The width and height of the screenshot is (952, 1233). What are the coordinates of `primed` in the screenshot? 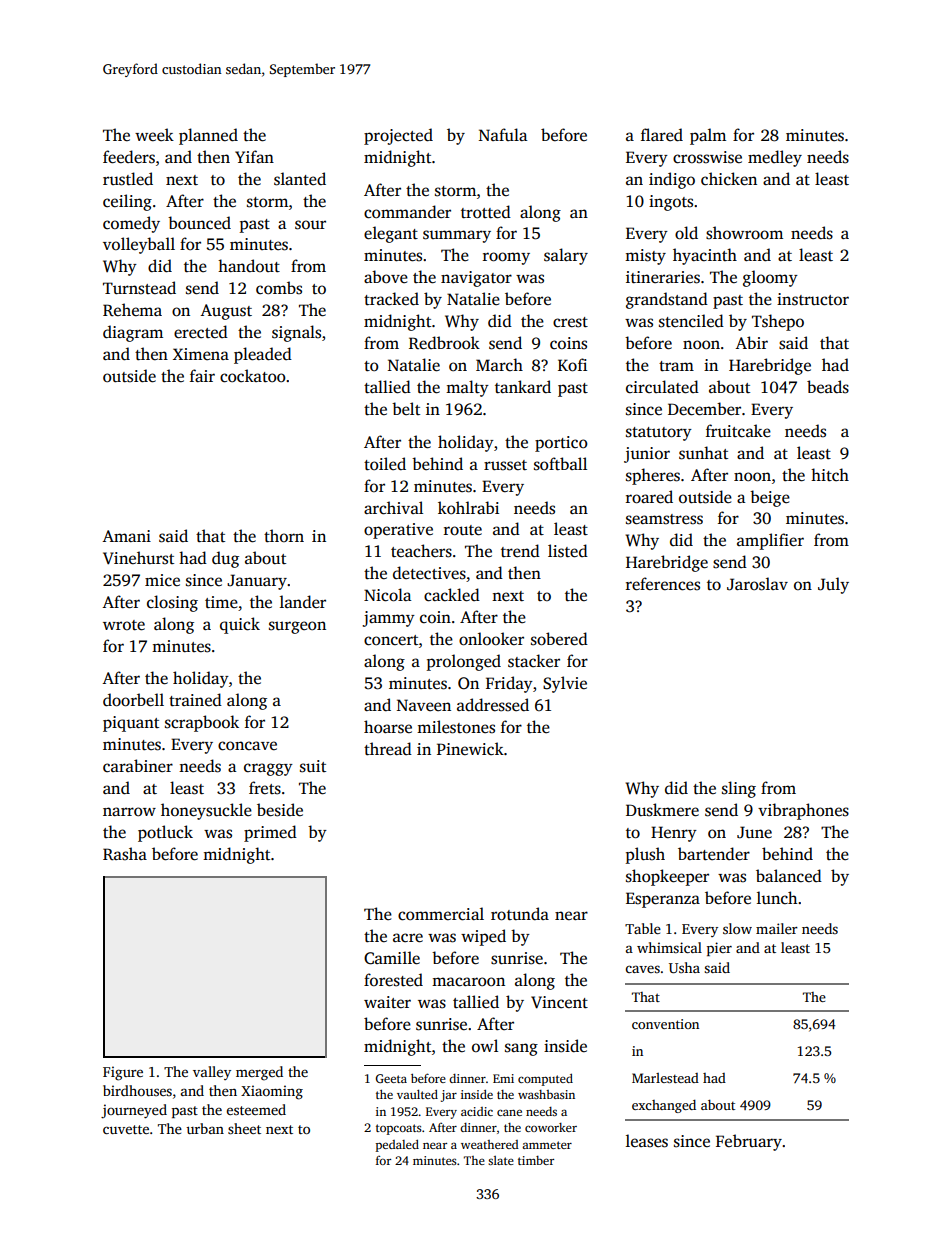 It's located at (270, 833).
